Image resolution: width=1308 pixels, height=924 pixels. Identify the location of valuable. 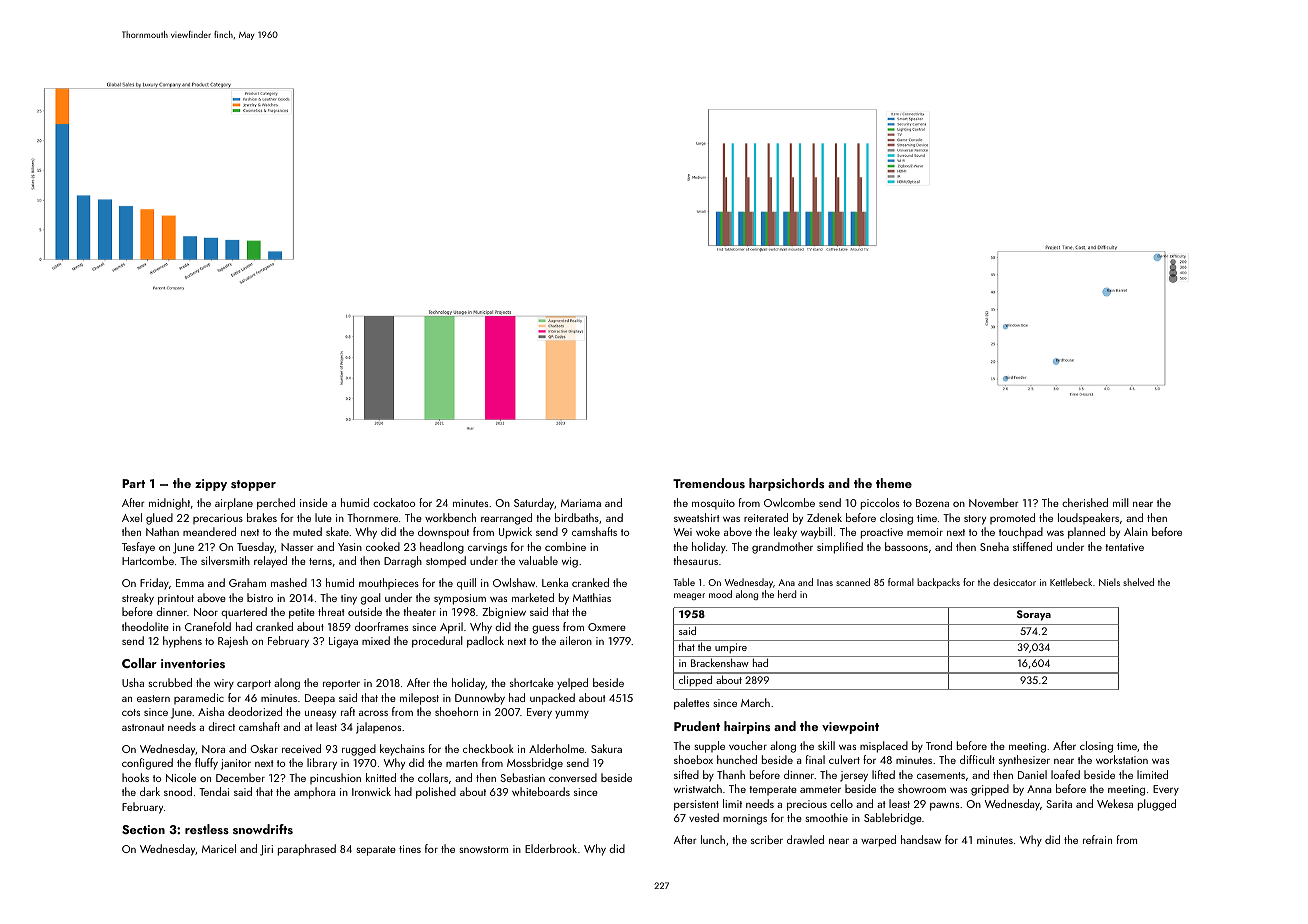
(538, 560).
